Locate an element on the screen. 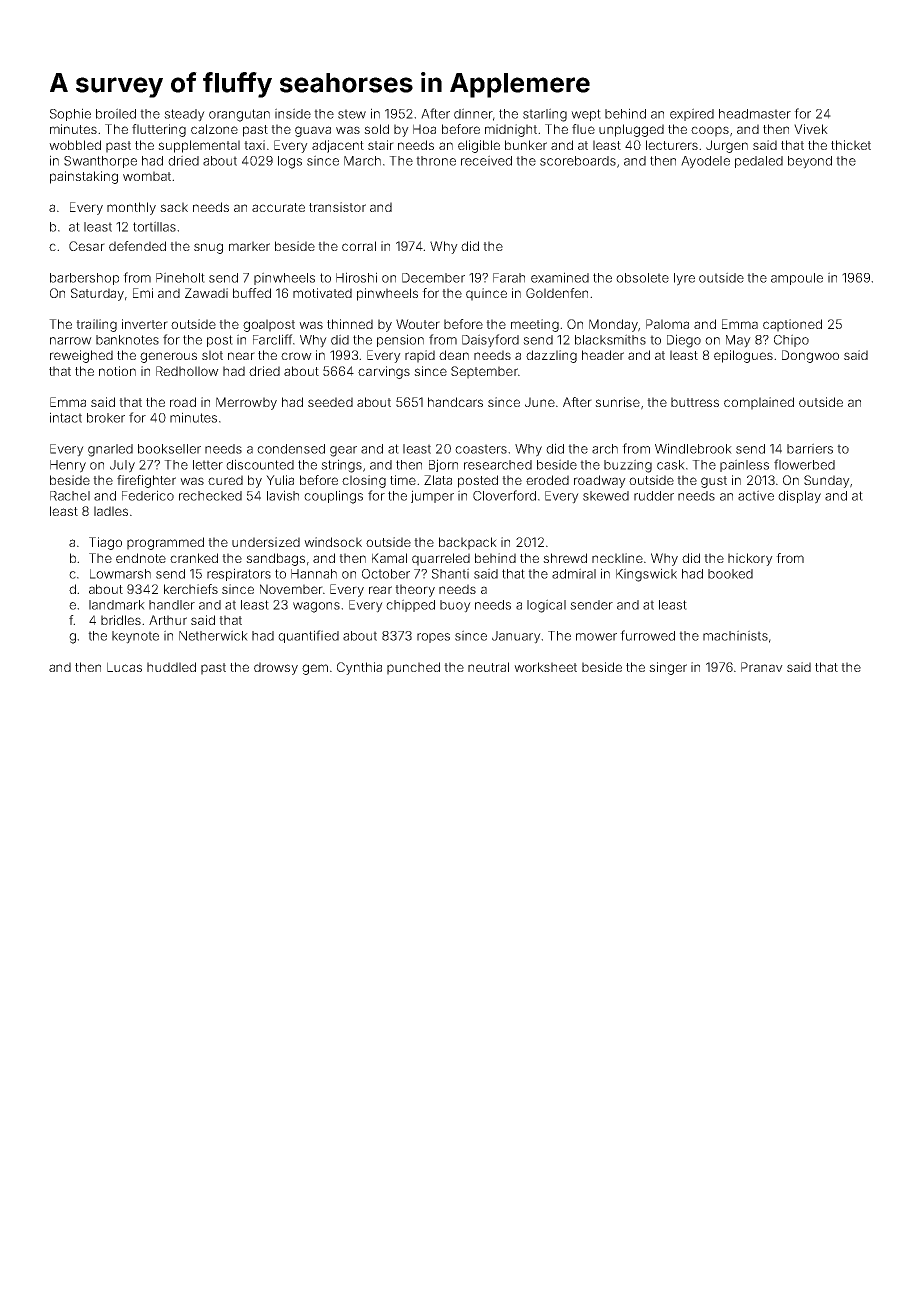 This screenshot has width=924, height=1308. starling is located at coordinates (545, 115).
